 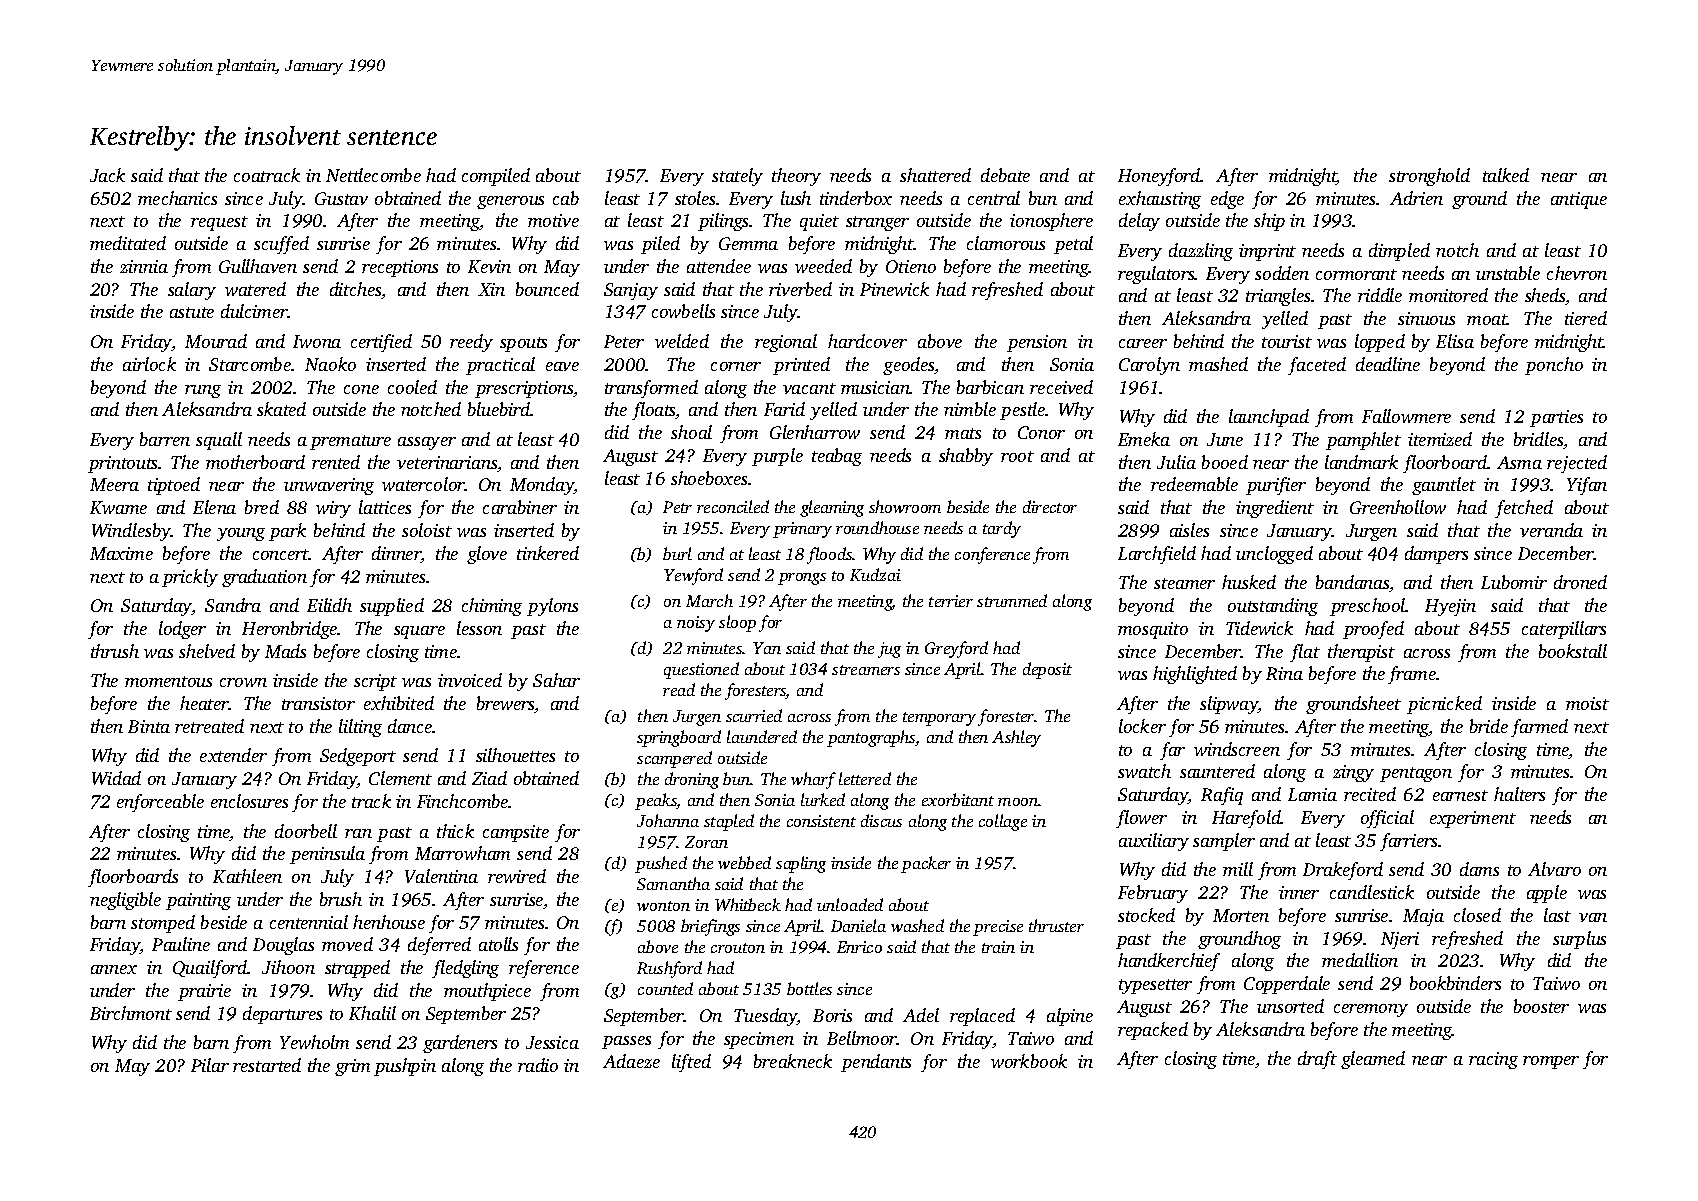 What do you see at coordinates (796, 177) in the screenshot?
I see `theory` at bounding box center [796, 177].
